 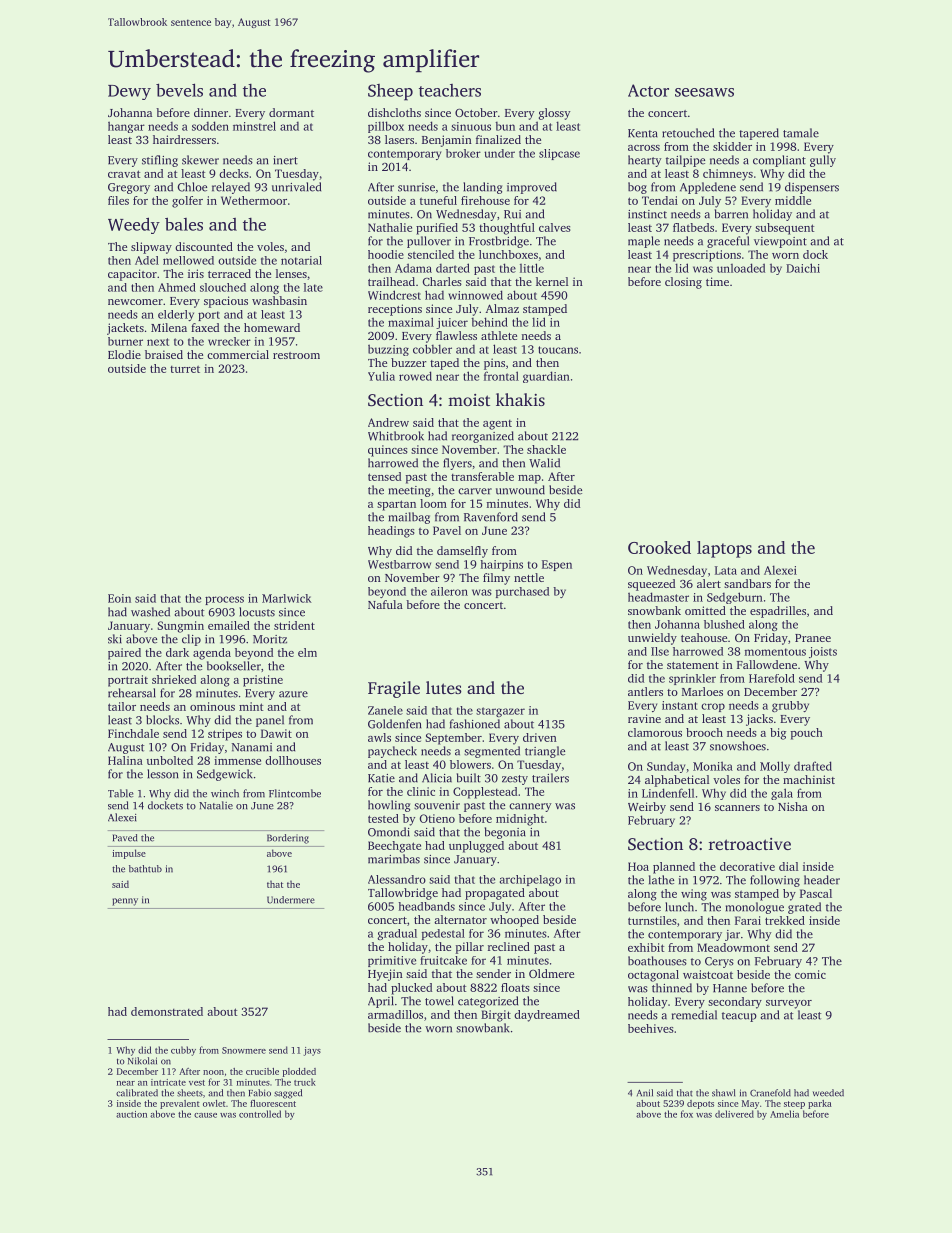 What do you see at coordinates (392, 752) in the screenshot?
I see `paycheck` at bounding box center [392, 752].
